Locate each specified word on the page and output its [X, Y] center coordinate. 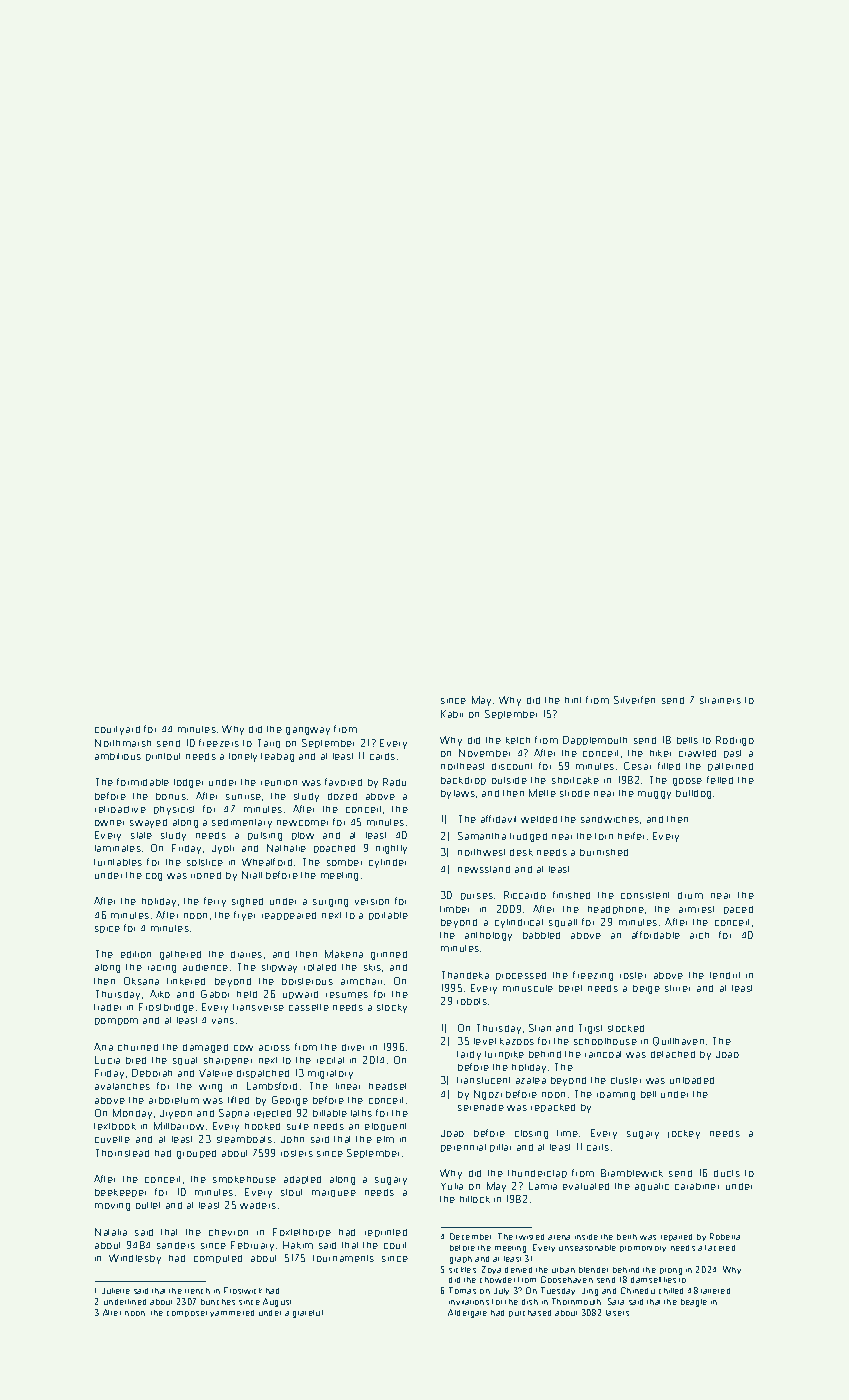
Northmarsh [123, 743]
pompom [116, 1021]
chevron [228, 1232]
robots [472, 1001]
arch [699, 935]
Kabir [452, 714]
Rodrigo [735, 741]
